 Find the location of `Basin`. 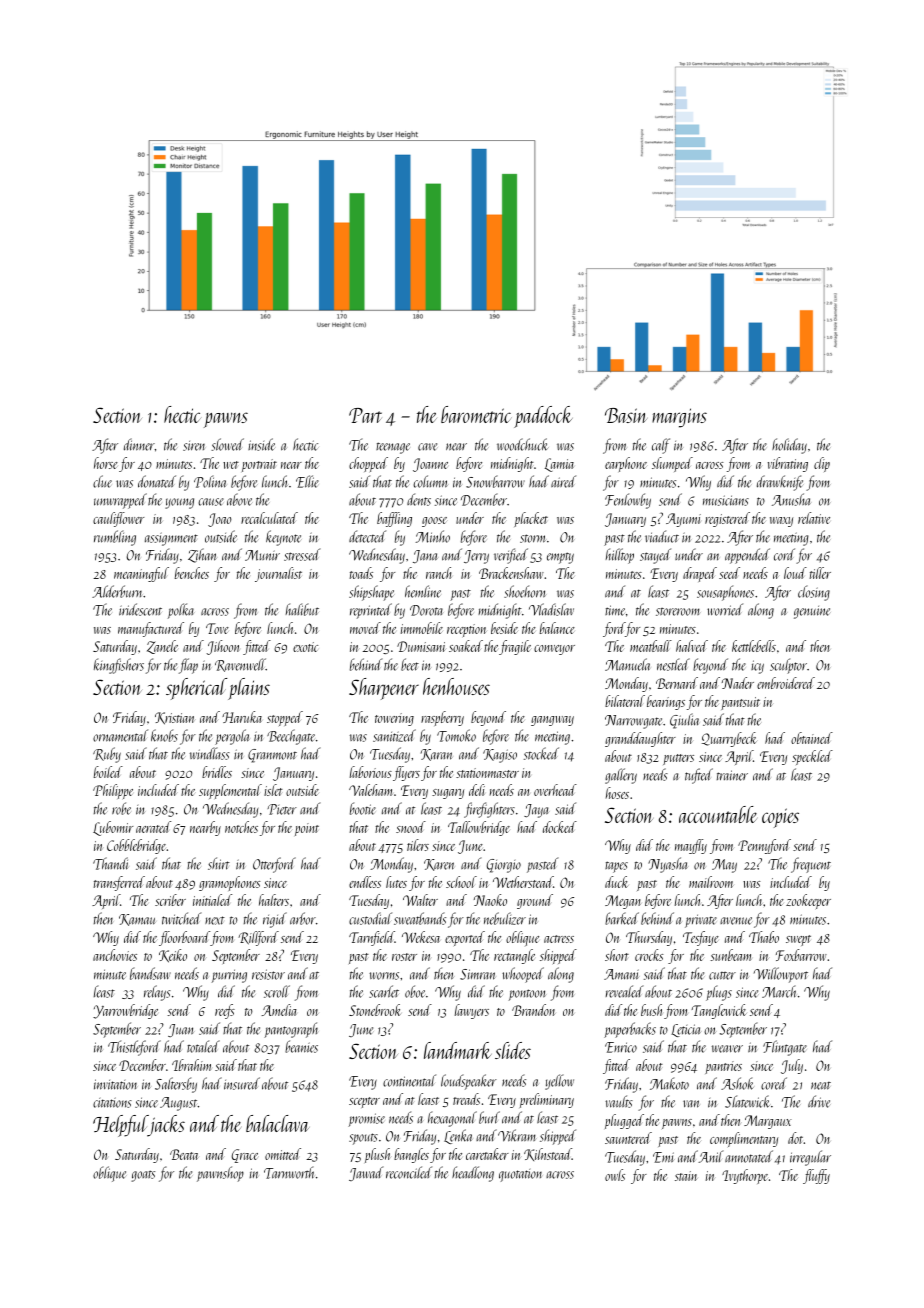

Basin is located at coordinates (626, 415).
